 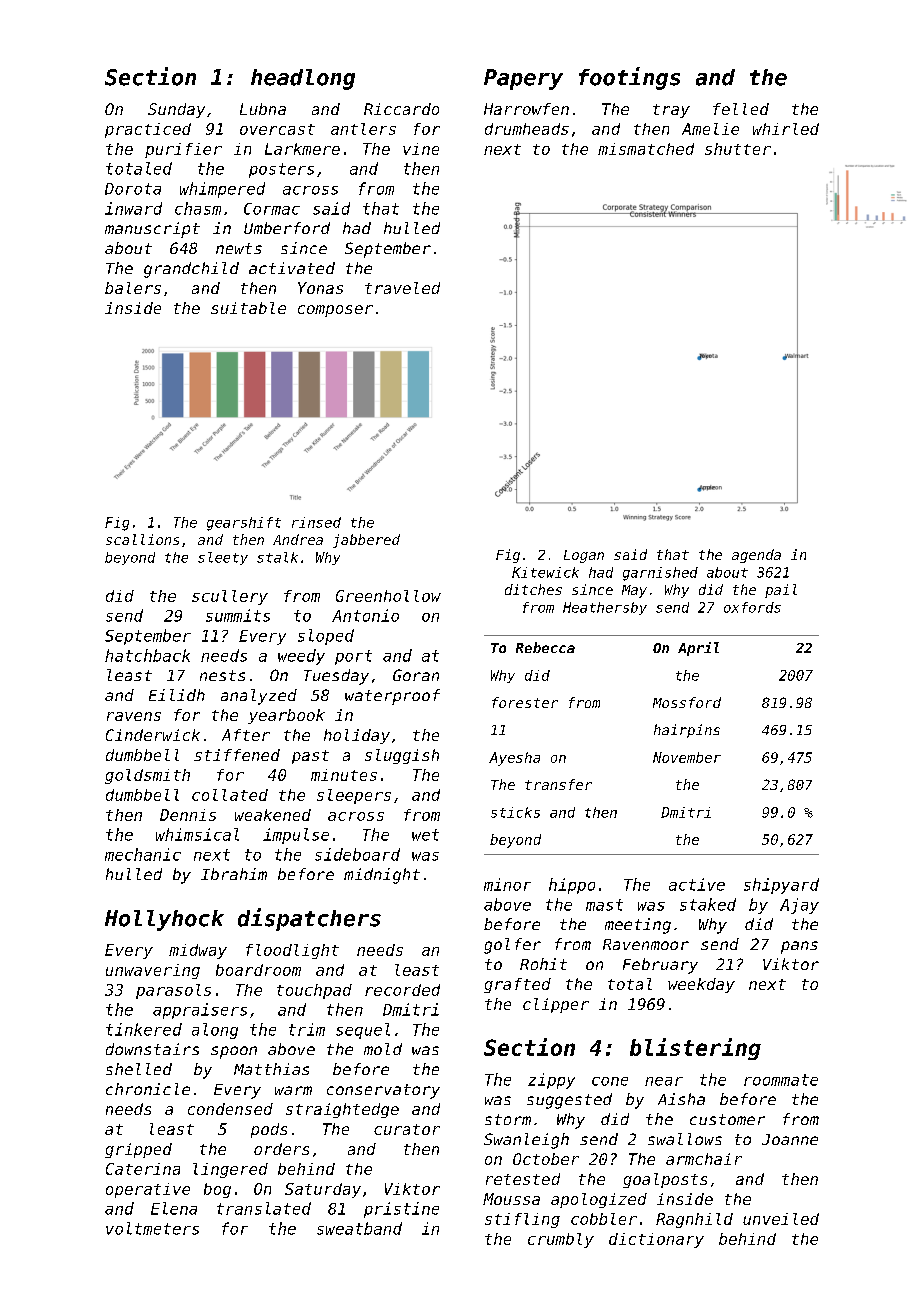 I want to click on headlong, so click(x=303, y=79).
